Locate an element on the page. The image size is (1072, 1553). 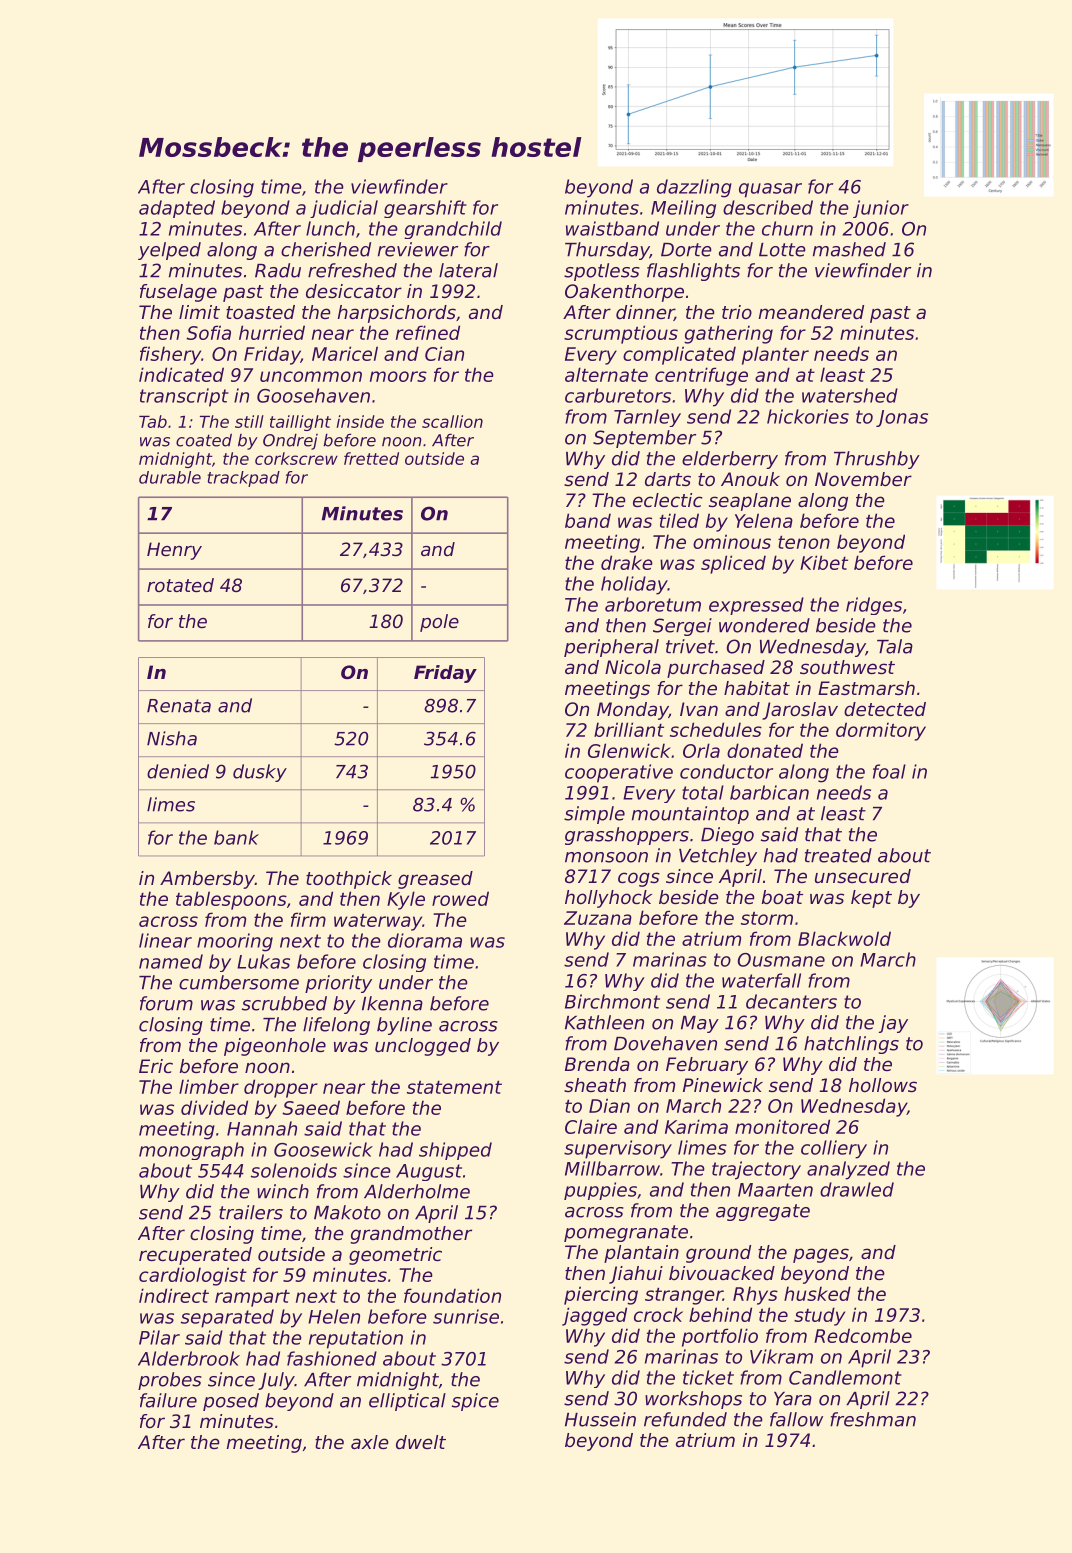
trackpad is located at coordinates (243, 479).
